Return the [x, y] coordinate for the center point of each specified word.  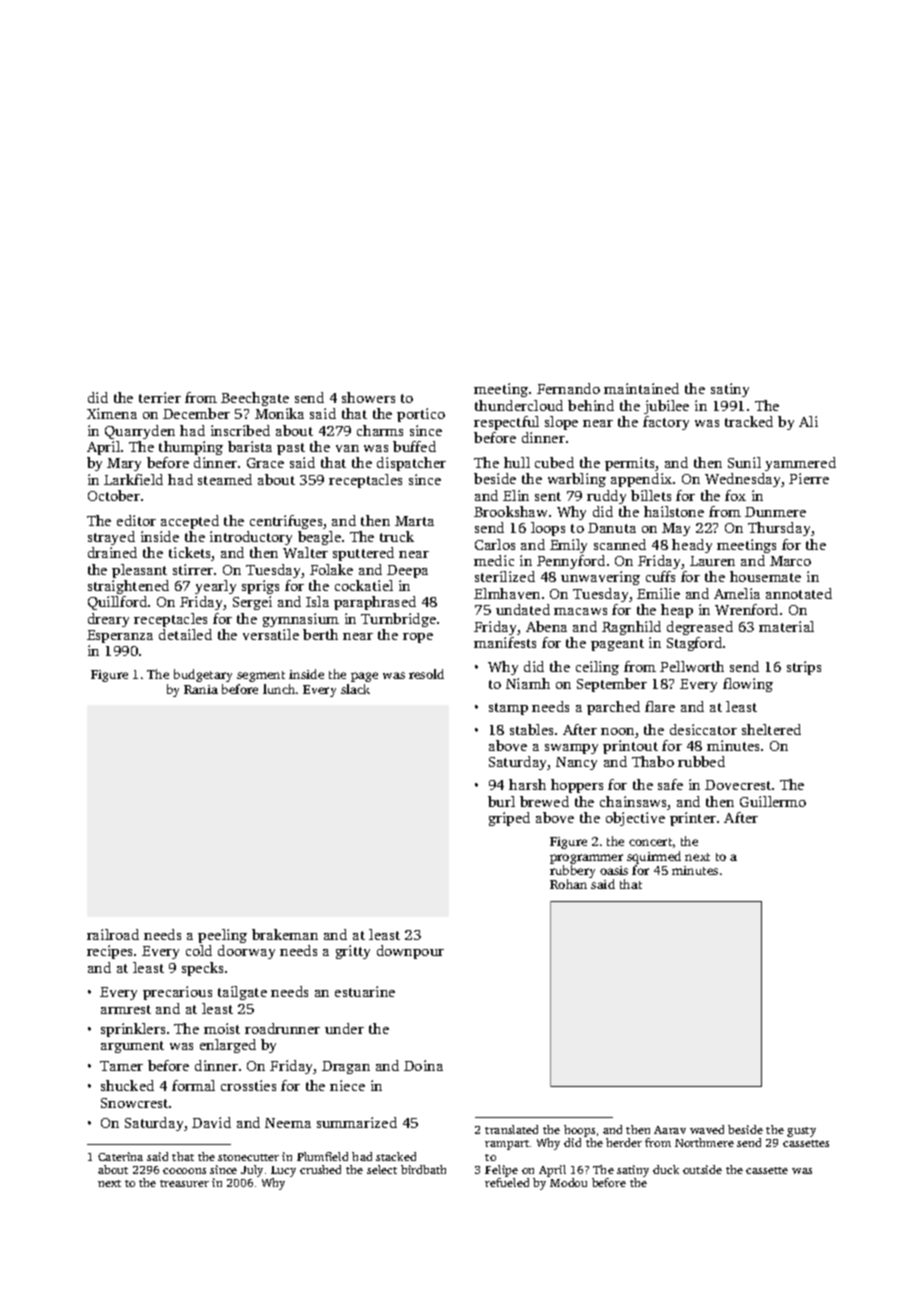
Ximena [112, 413]
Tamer [121, 1066]
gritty [353, 952]
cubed [554, 462]
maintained [641, 388]
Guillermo [773, 801]
